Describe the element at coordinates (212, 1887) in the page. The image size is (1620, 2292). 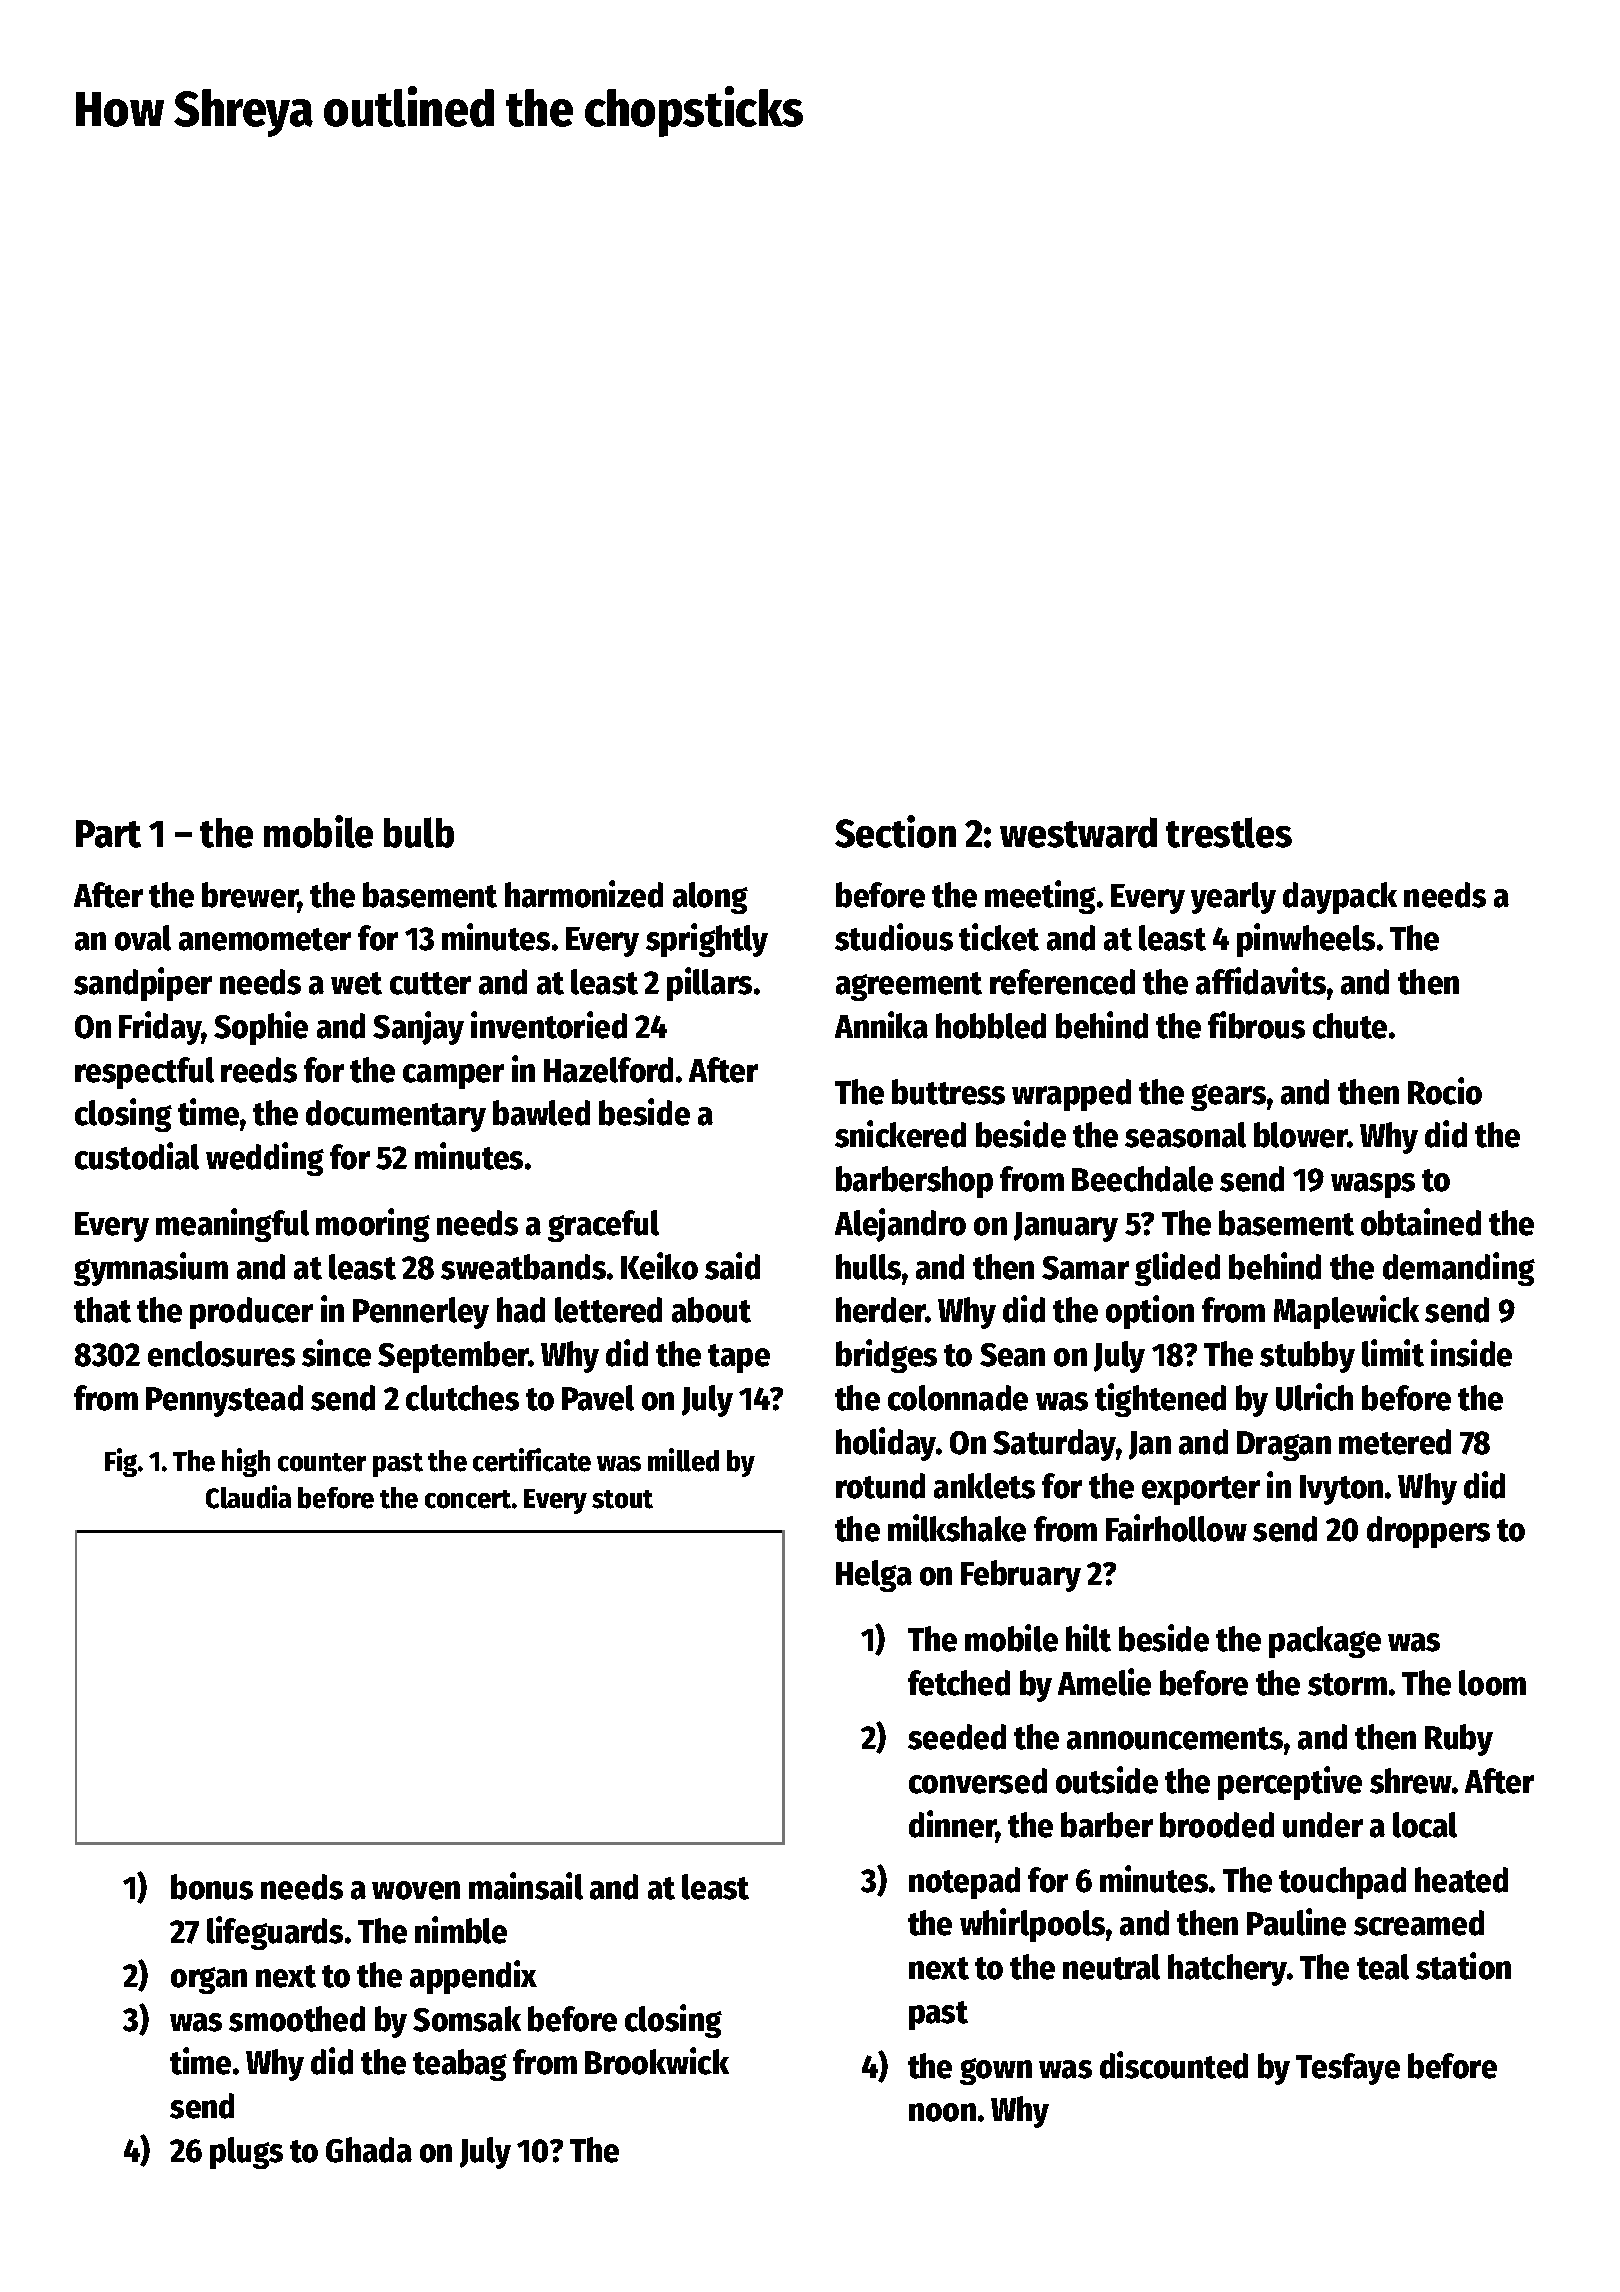
I see `bonus` at that location.
